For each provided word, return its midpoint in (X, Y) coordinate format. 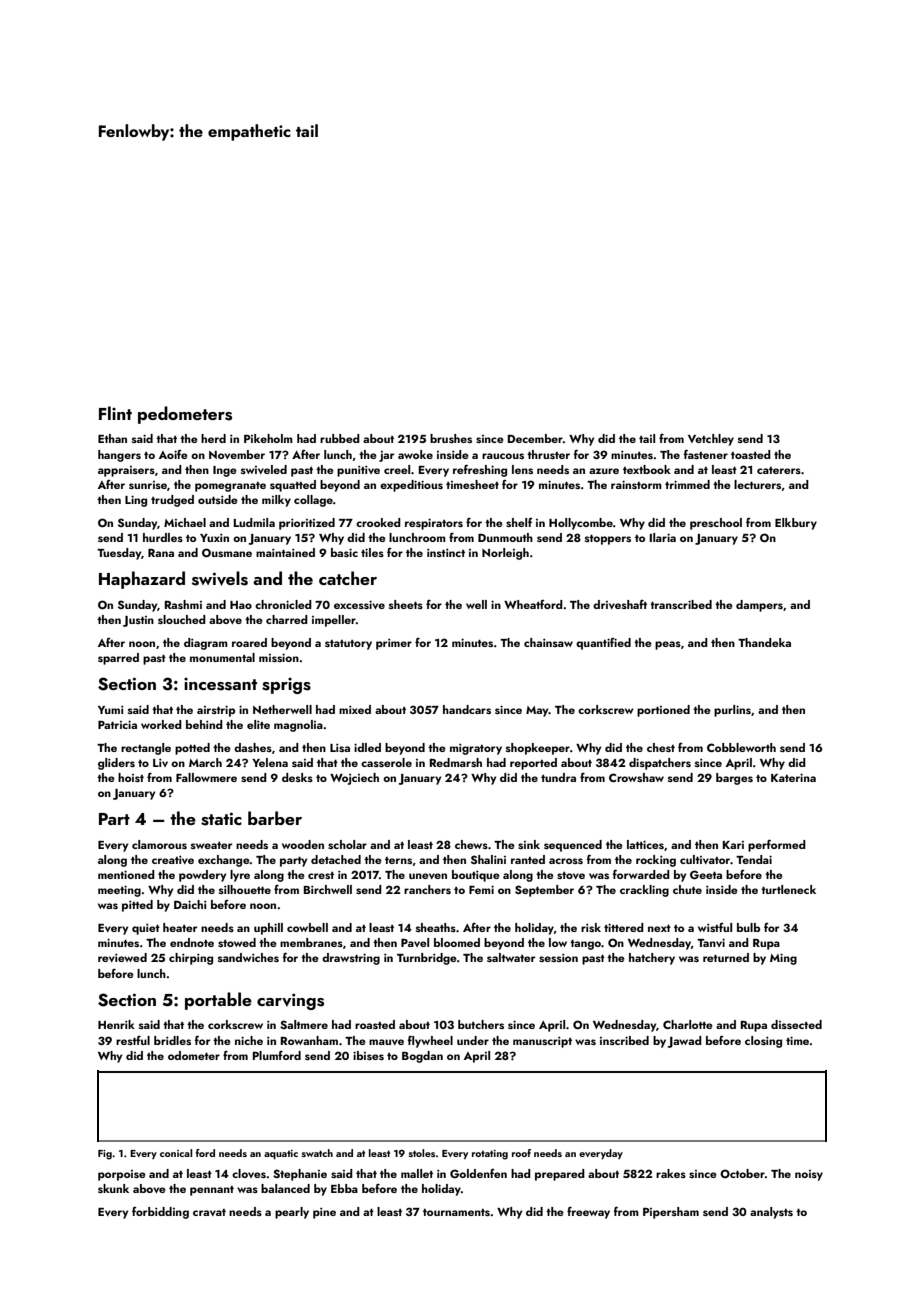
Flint (115, 413)
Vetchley (711, 440)
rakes (671, 1173)
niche (249, 1040)
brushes (451, 438)
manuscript (542, 1042)
